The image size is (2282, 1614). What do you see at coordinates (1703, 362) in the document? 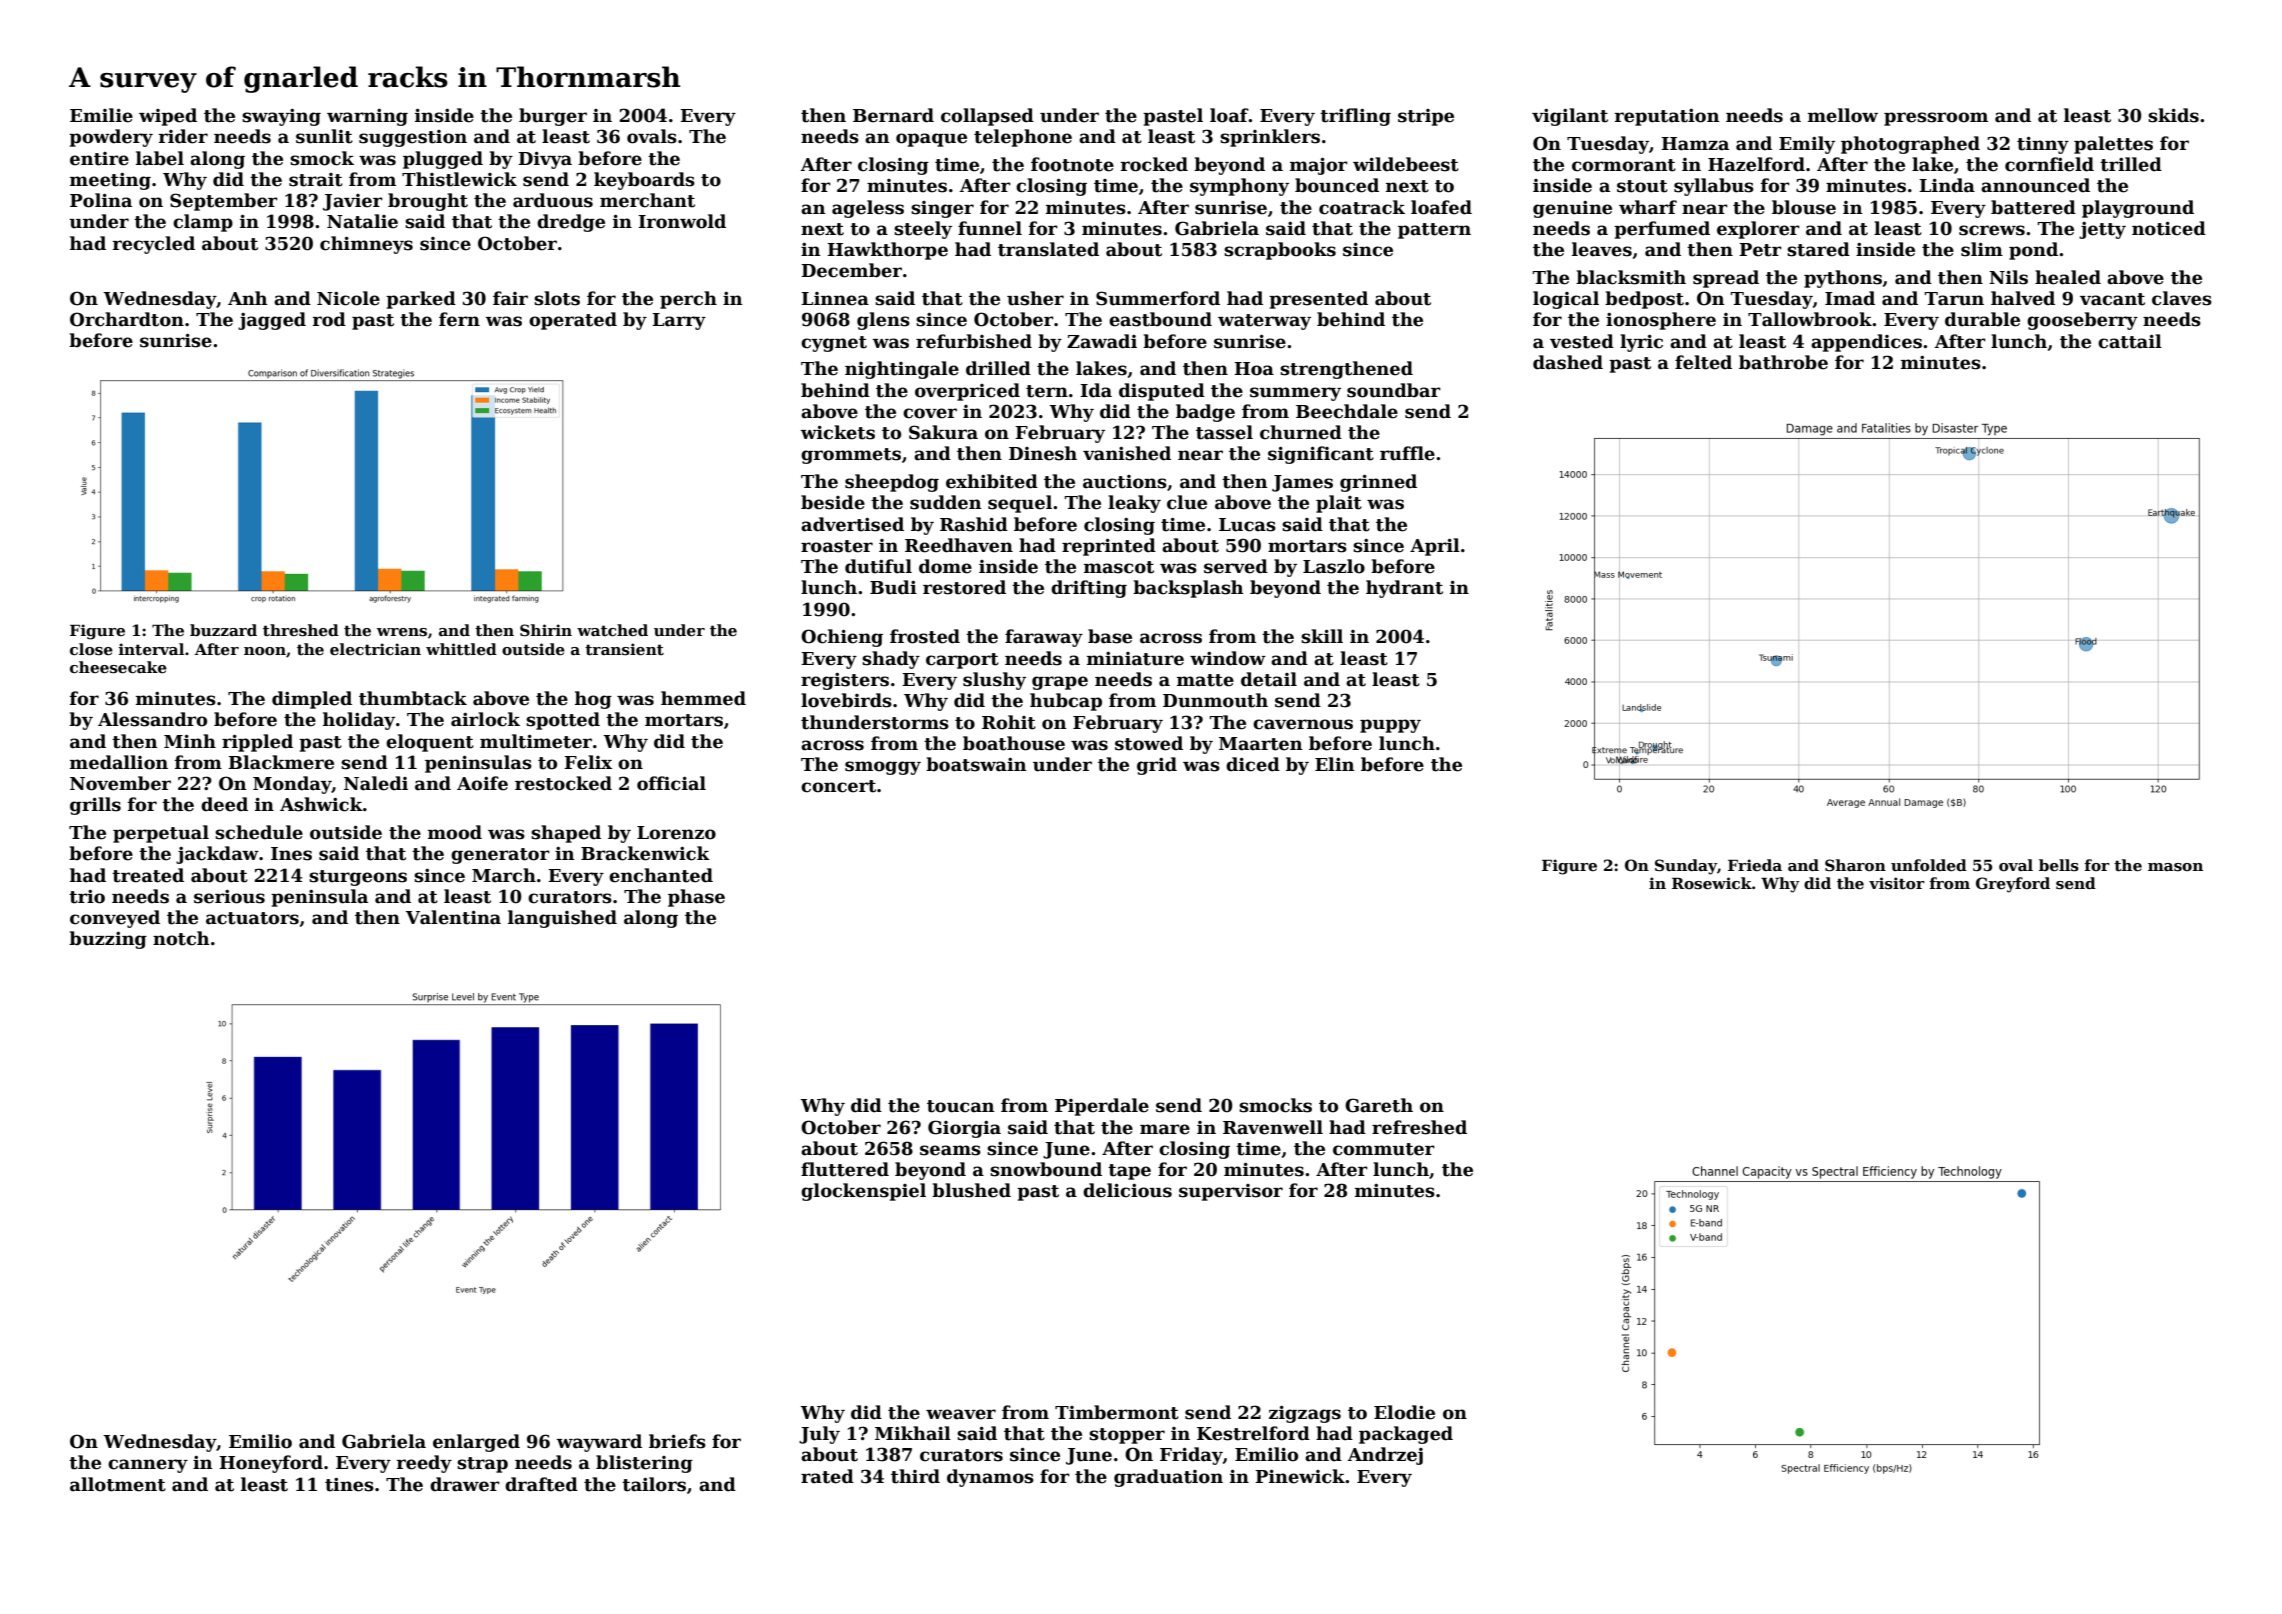
I see `felted` at bounding box center [1703, 362].
